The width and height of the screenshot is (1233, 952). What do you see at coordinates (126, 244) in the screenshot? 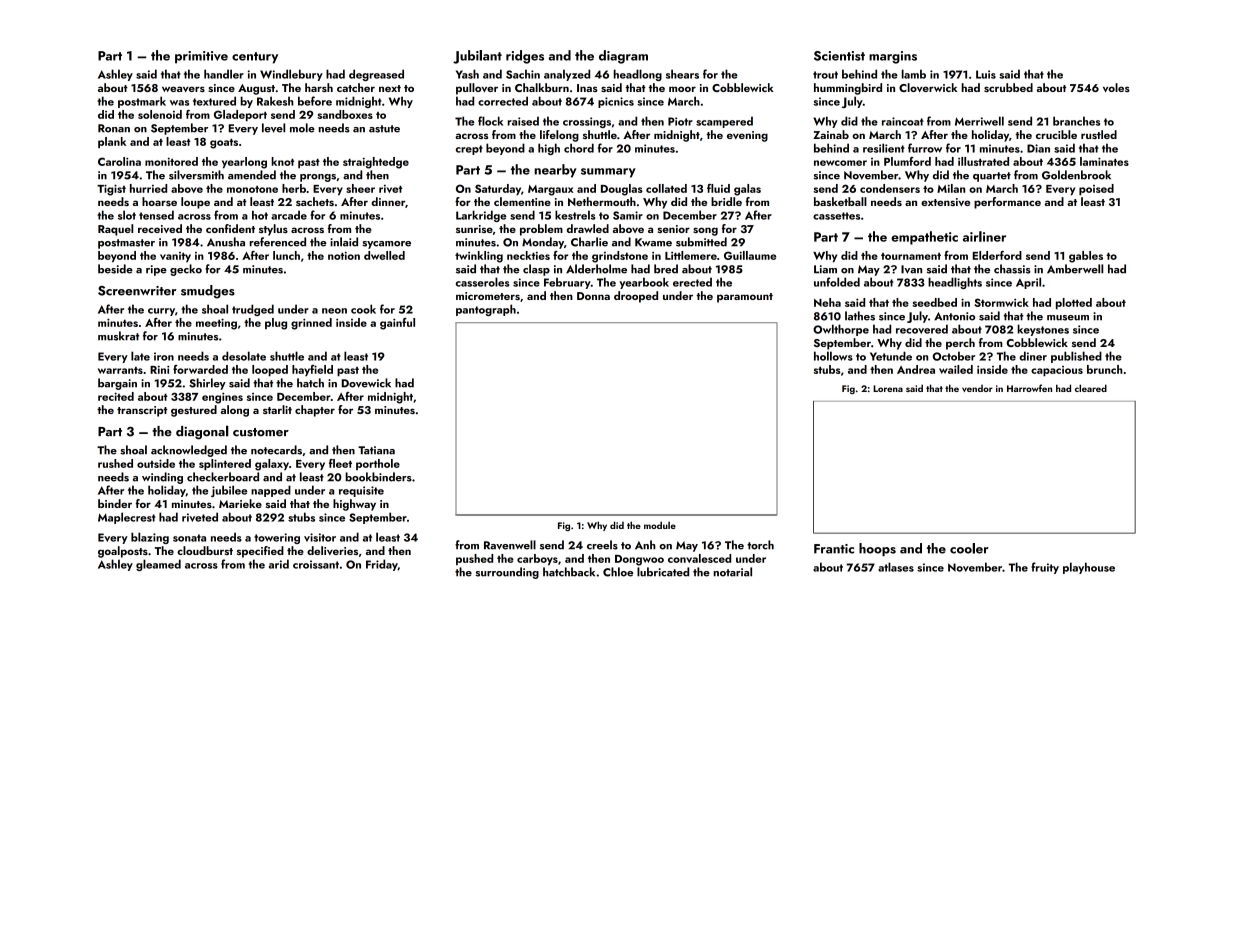
I see `postmaster` at bounding box center [126, 244].
